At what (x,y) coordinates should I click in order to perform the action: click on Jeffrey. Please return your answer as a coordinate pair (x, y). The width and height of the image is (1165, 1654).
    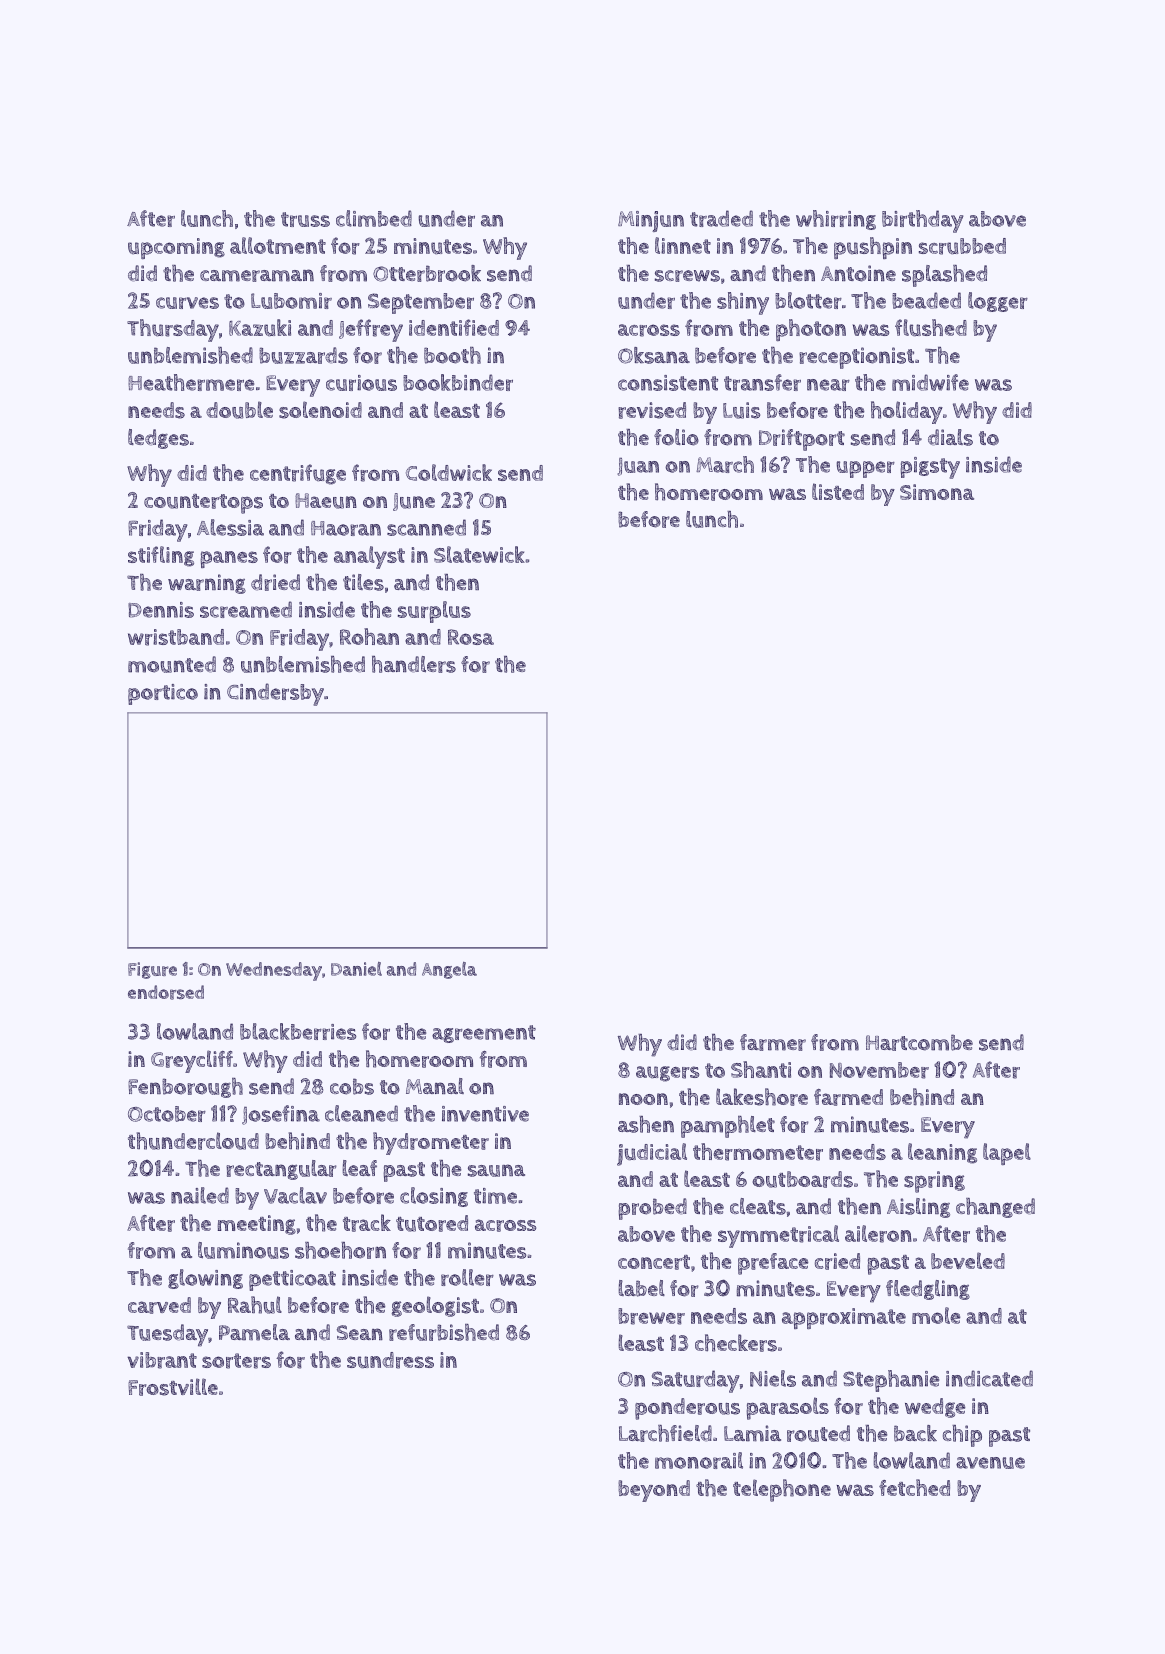
    Looking at the image, I should click on (371, 330).
